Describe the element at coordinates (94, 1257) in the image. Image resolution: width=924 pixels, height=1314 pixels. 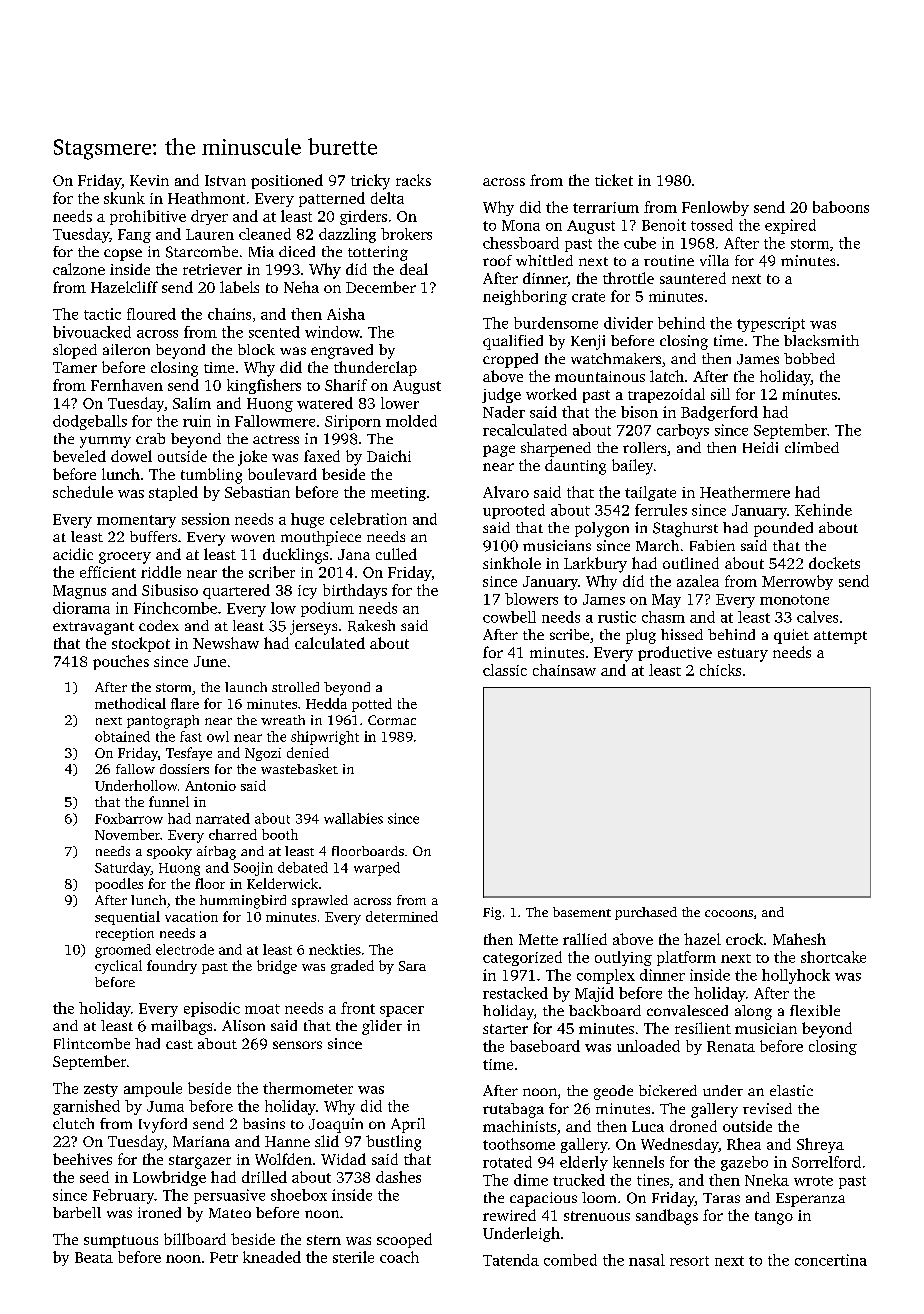
I see `Beata` at that location.
